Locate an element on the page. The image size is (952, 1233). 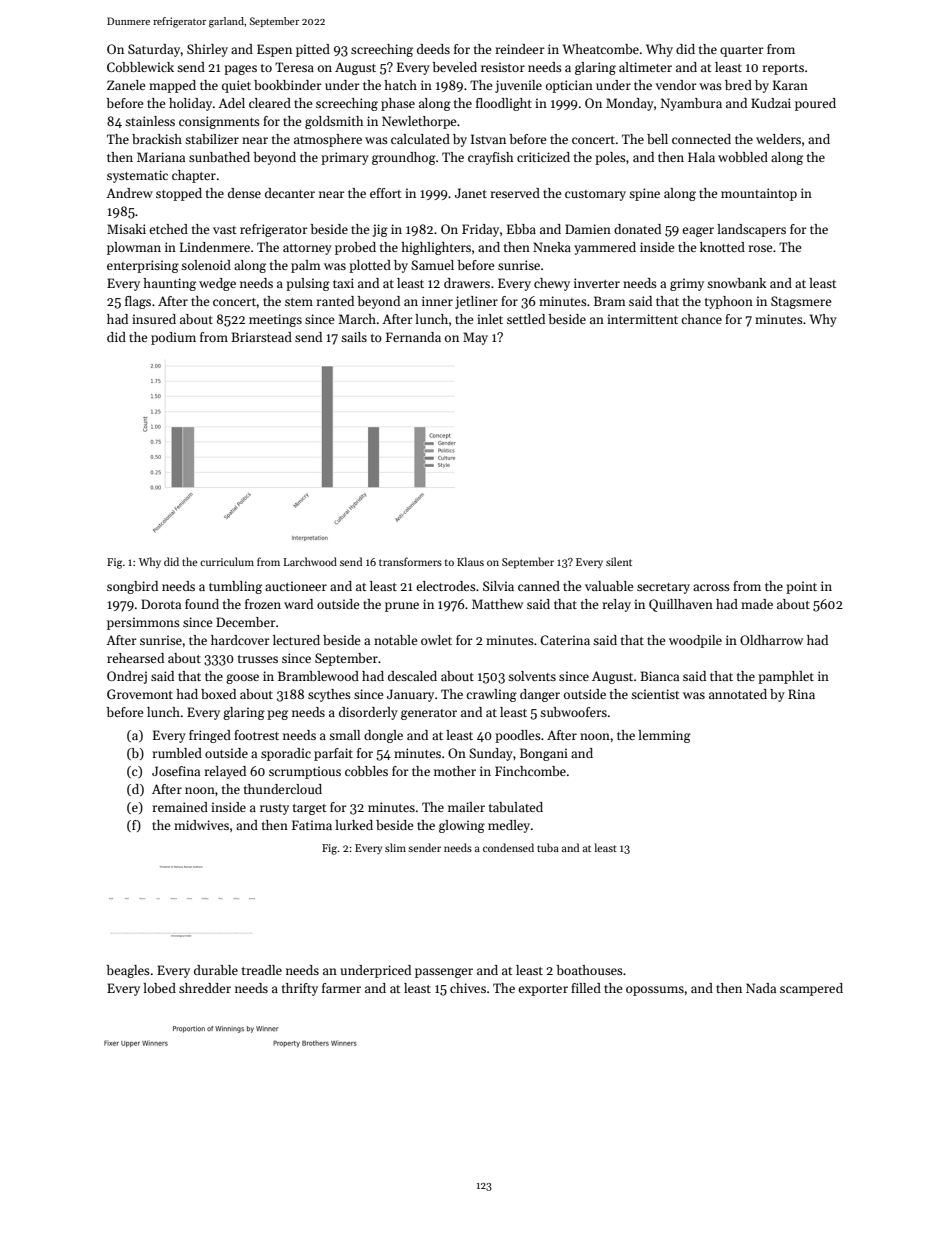
mailer is located at coordinates (466, 807).
